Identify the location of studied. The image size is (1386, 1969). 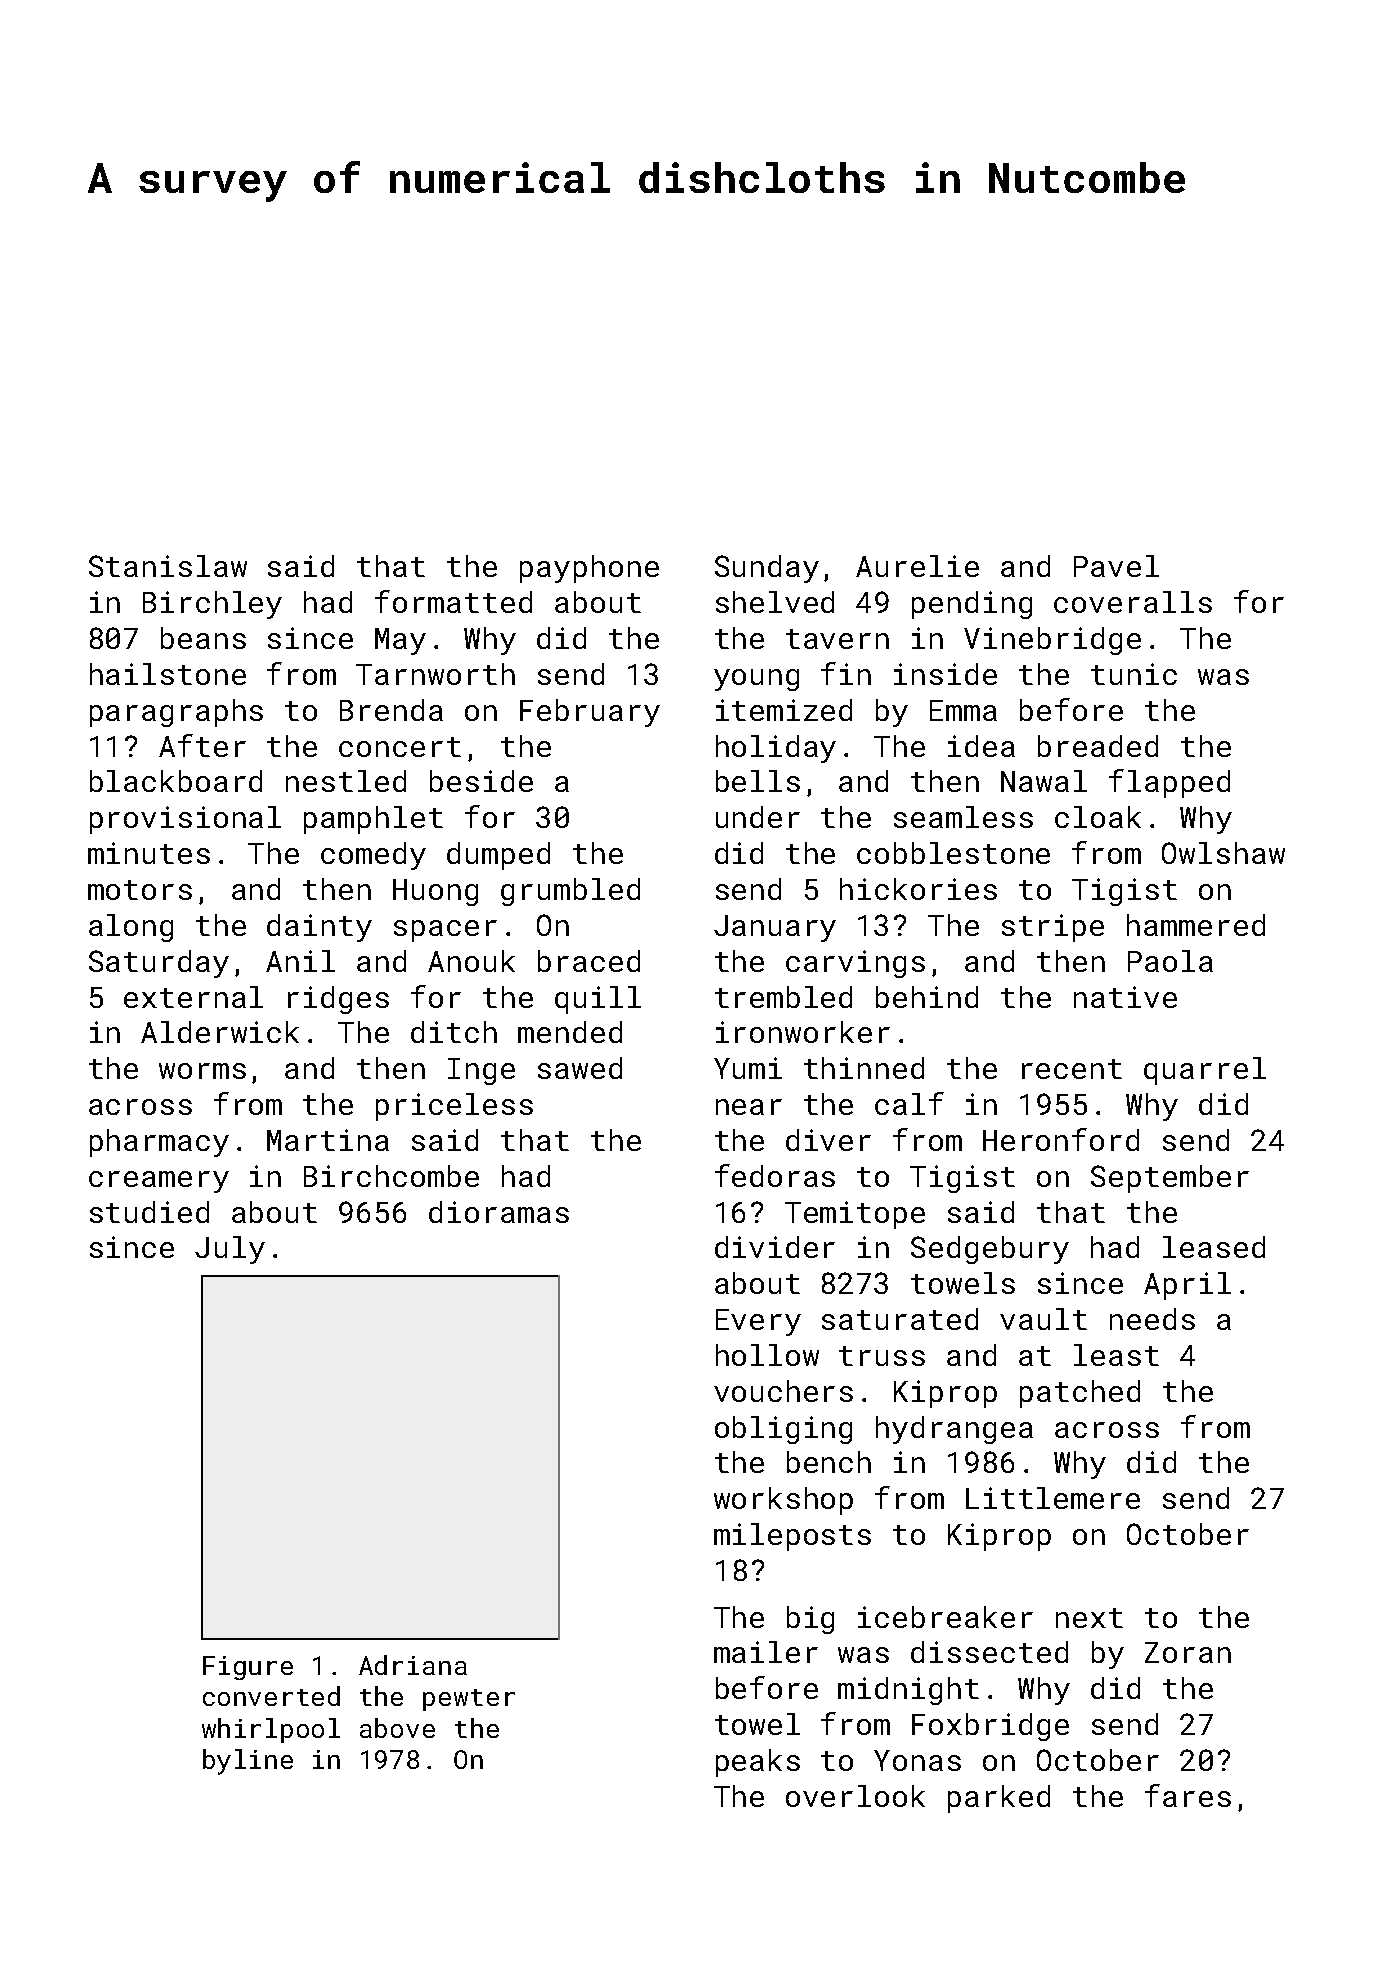
(149, 1212).
